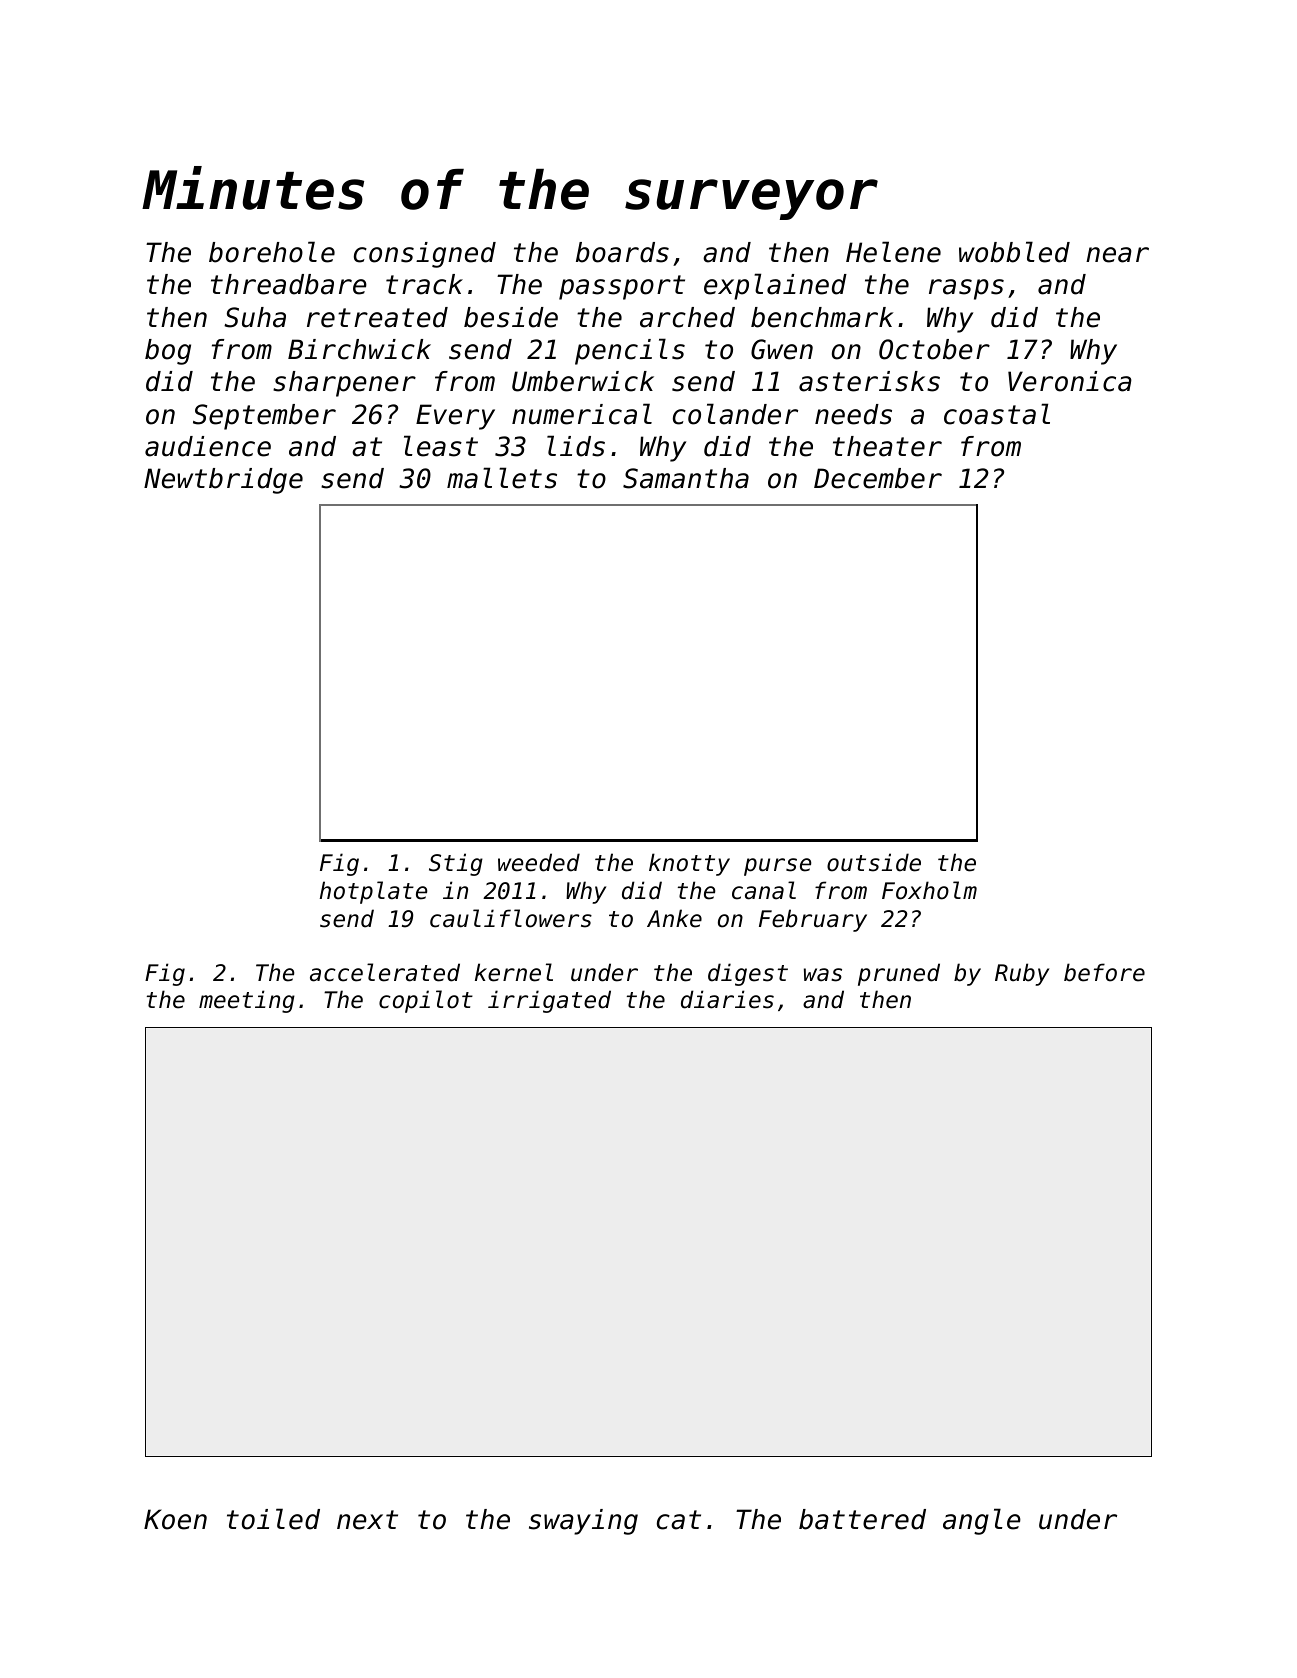  What do you see at coordinates (175, 1519) in the document?
I see `Koen` at bounding box center [175, 1519].
